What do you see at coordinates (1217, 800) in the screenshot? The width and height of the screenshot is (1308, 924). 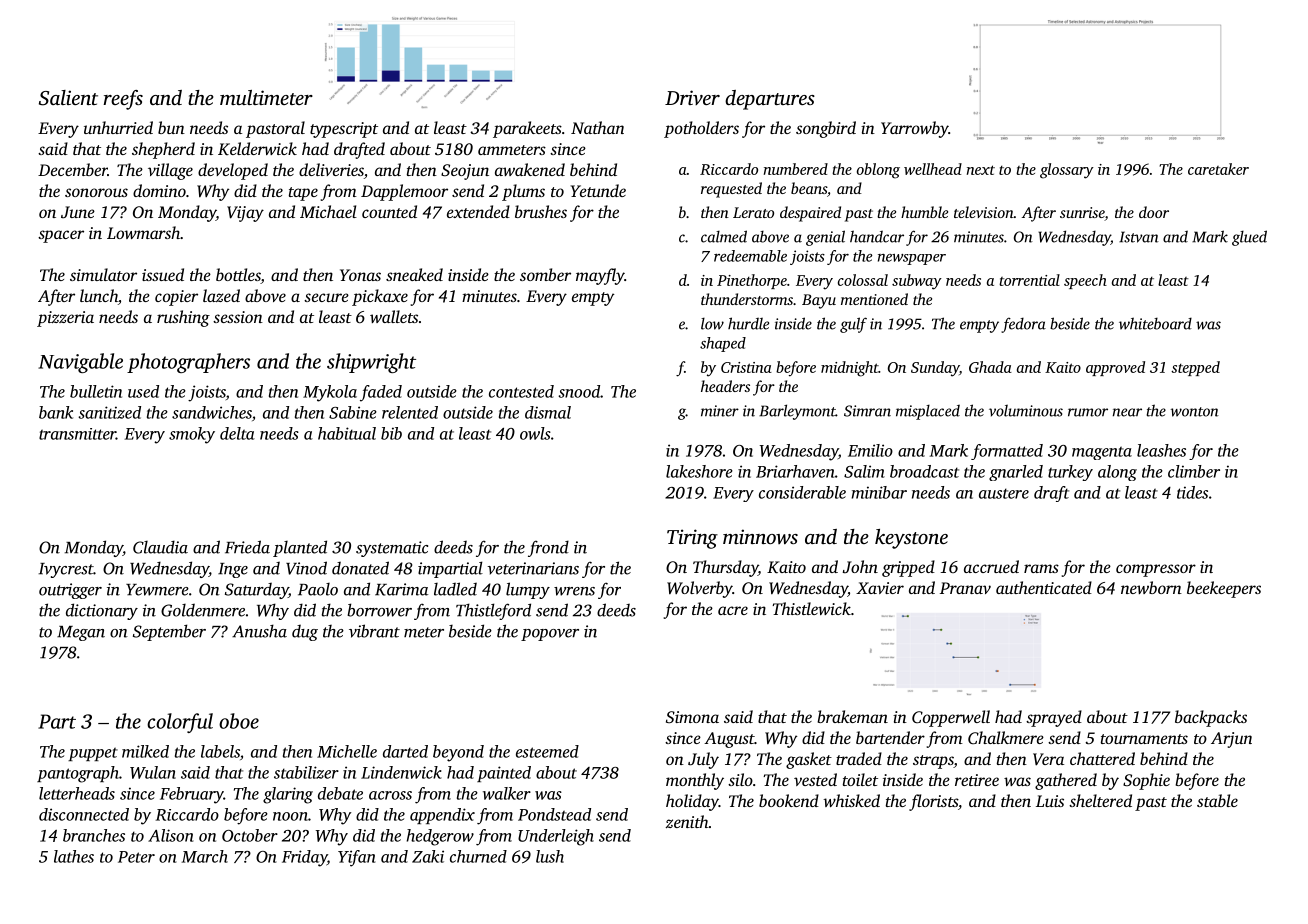 I see `stable` at bounding box center [1217, 800].
